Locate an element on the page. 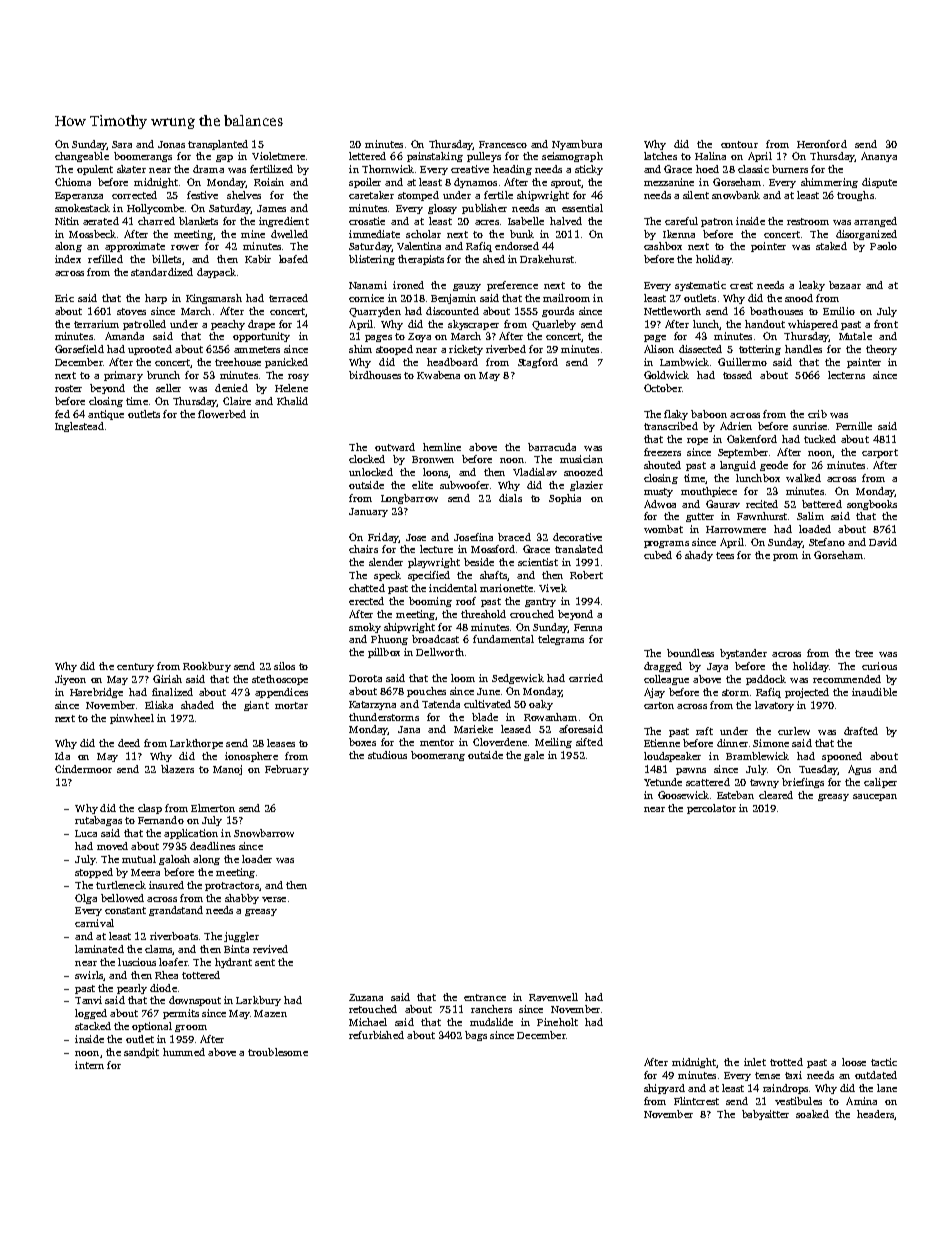 The image size is (952, 1233). Esperanza is located at coordinates (79, 196).
